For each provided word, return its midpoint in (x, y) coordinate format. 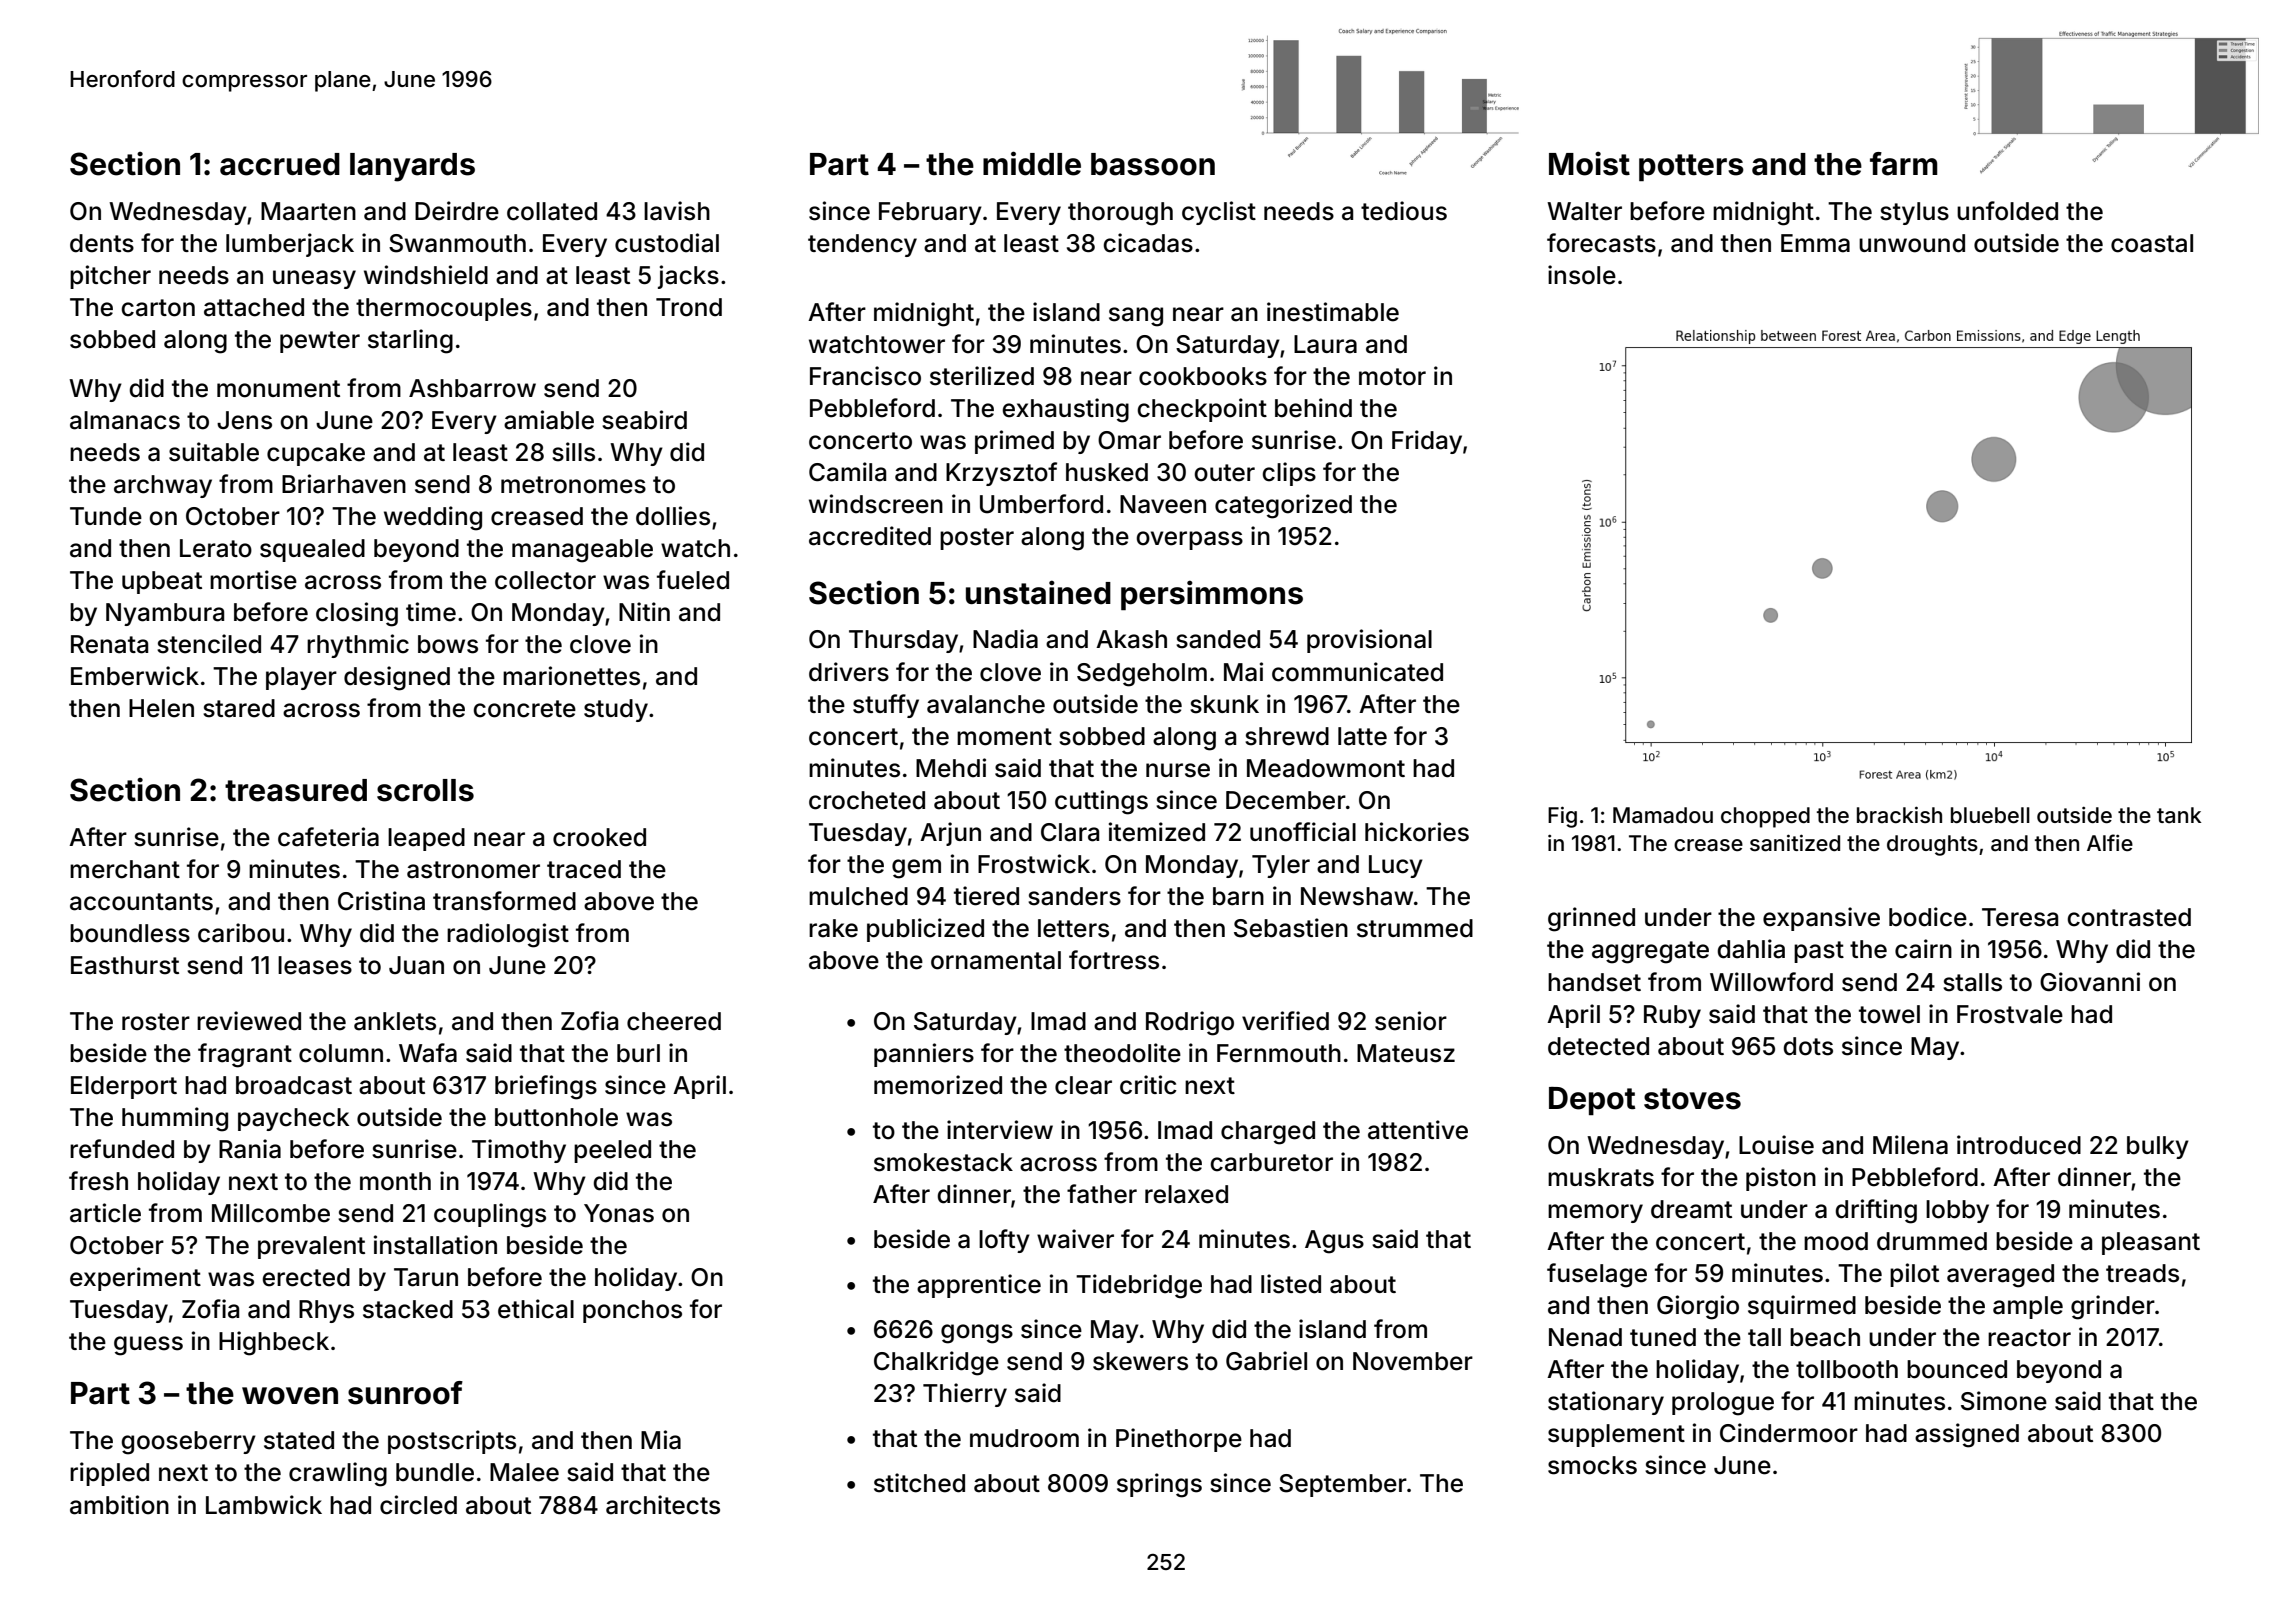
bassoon (1153, 164)
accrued (280, 164)
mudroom (1024, 1438)
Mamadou (1663, 815)
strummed (1415, 928)
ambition (119, 1505)
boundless (130, 933)
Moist (1589, 163)
